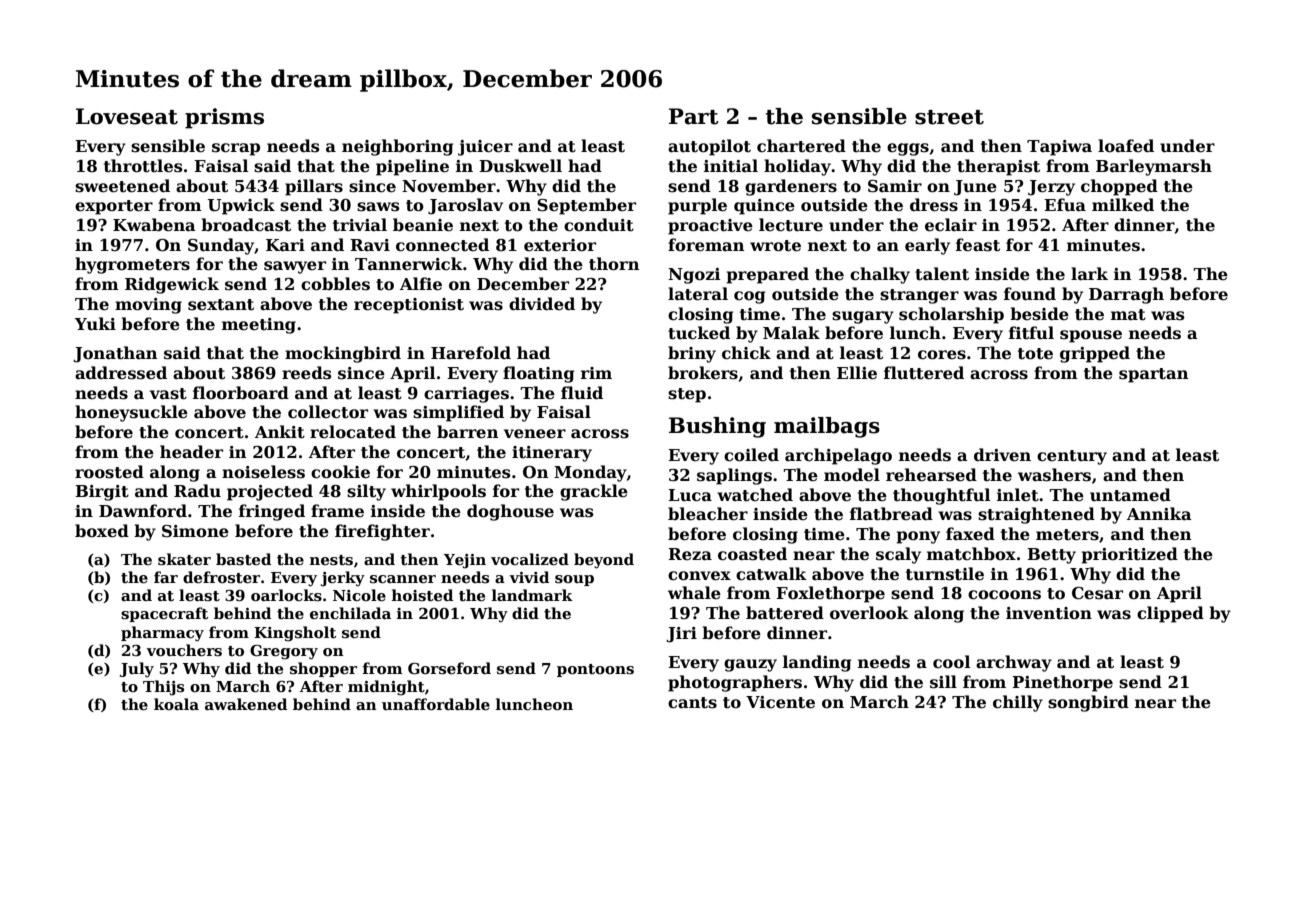 The image size is (1308, 924). I want to click on vivid, so click(529, 577).
